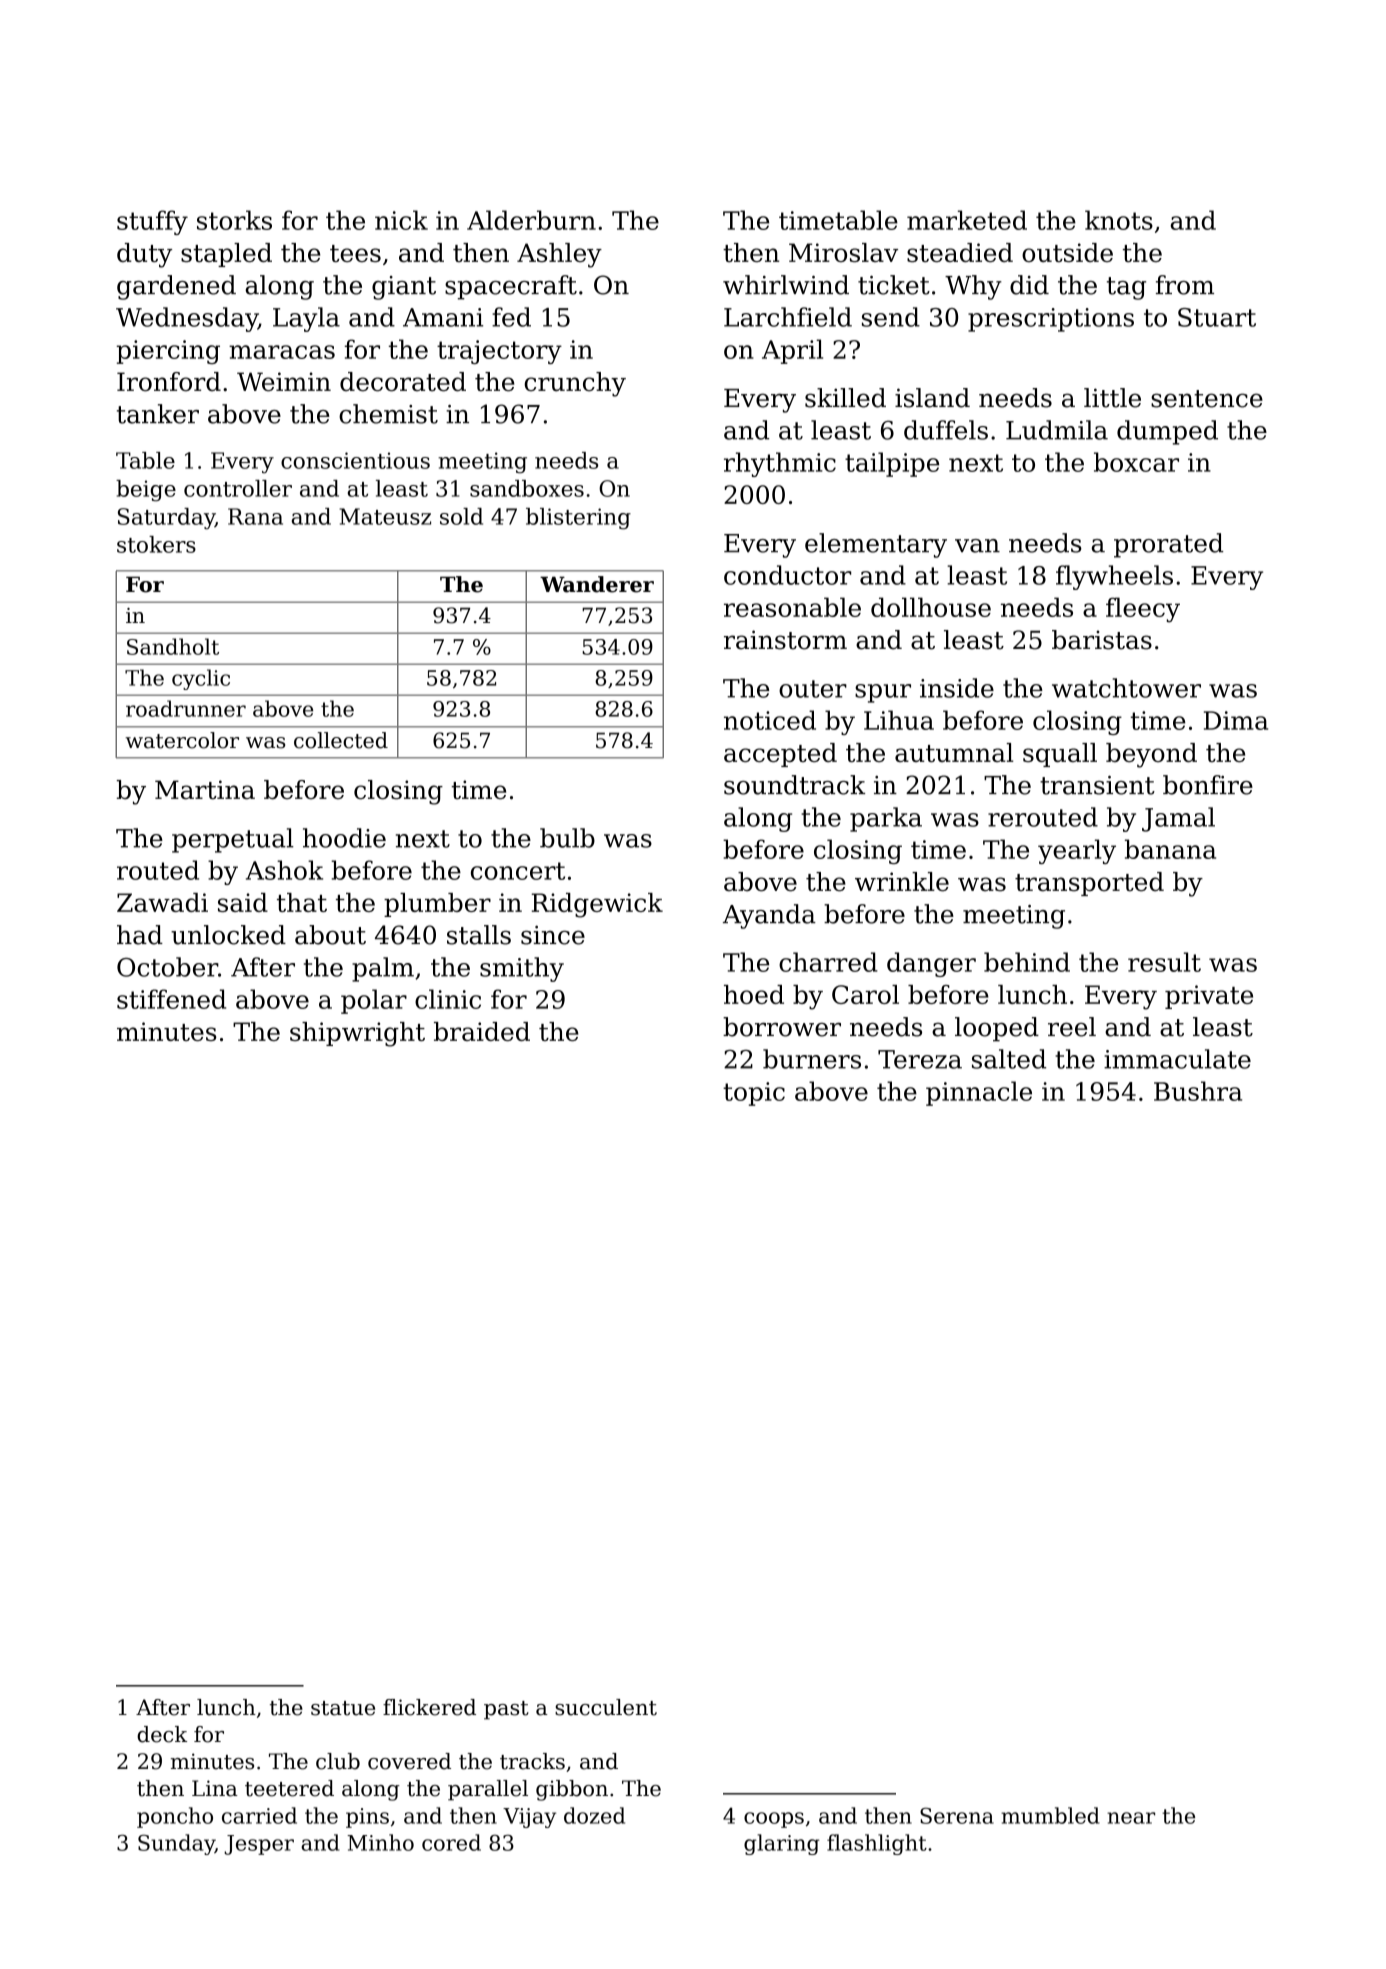 The width and height of the image is (1386, 1969). What do you see at coordinates (843, 252) in the image?
I see `Miroslav` at bounding box center [843, 252].
